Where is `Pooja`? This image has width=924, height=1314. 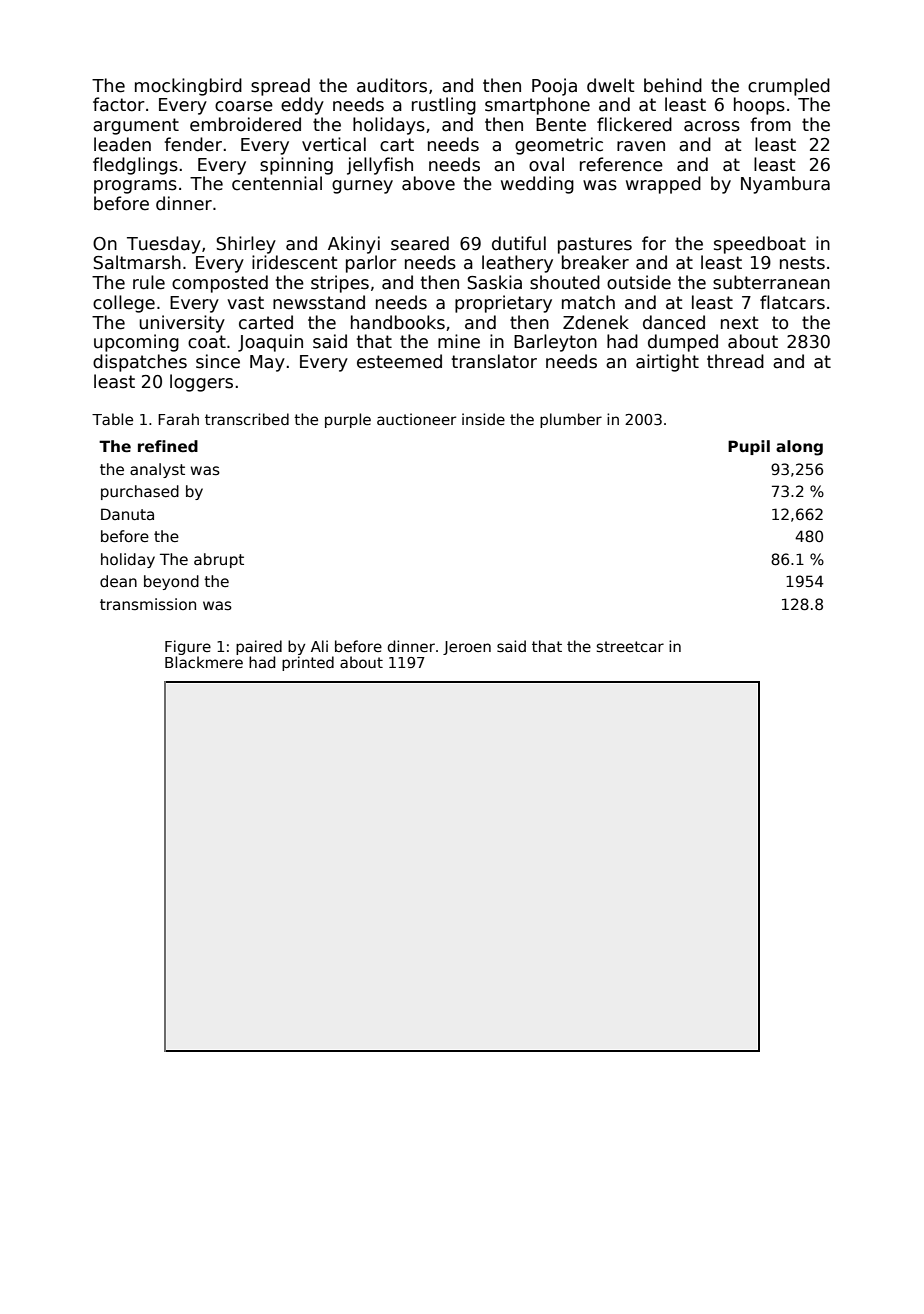
Pooja is located at coordinates (554, 87).
